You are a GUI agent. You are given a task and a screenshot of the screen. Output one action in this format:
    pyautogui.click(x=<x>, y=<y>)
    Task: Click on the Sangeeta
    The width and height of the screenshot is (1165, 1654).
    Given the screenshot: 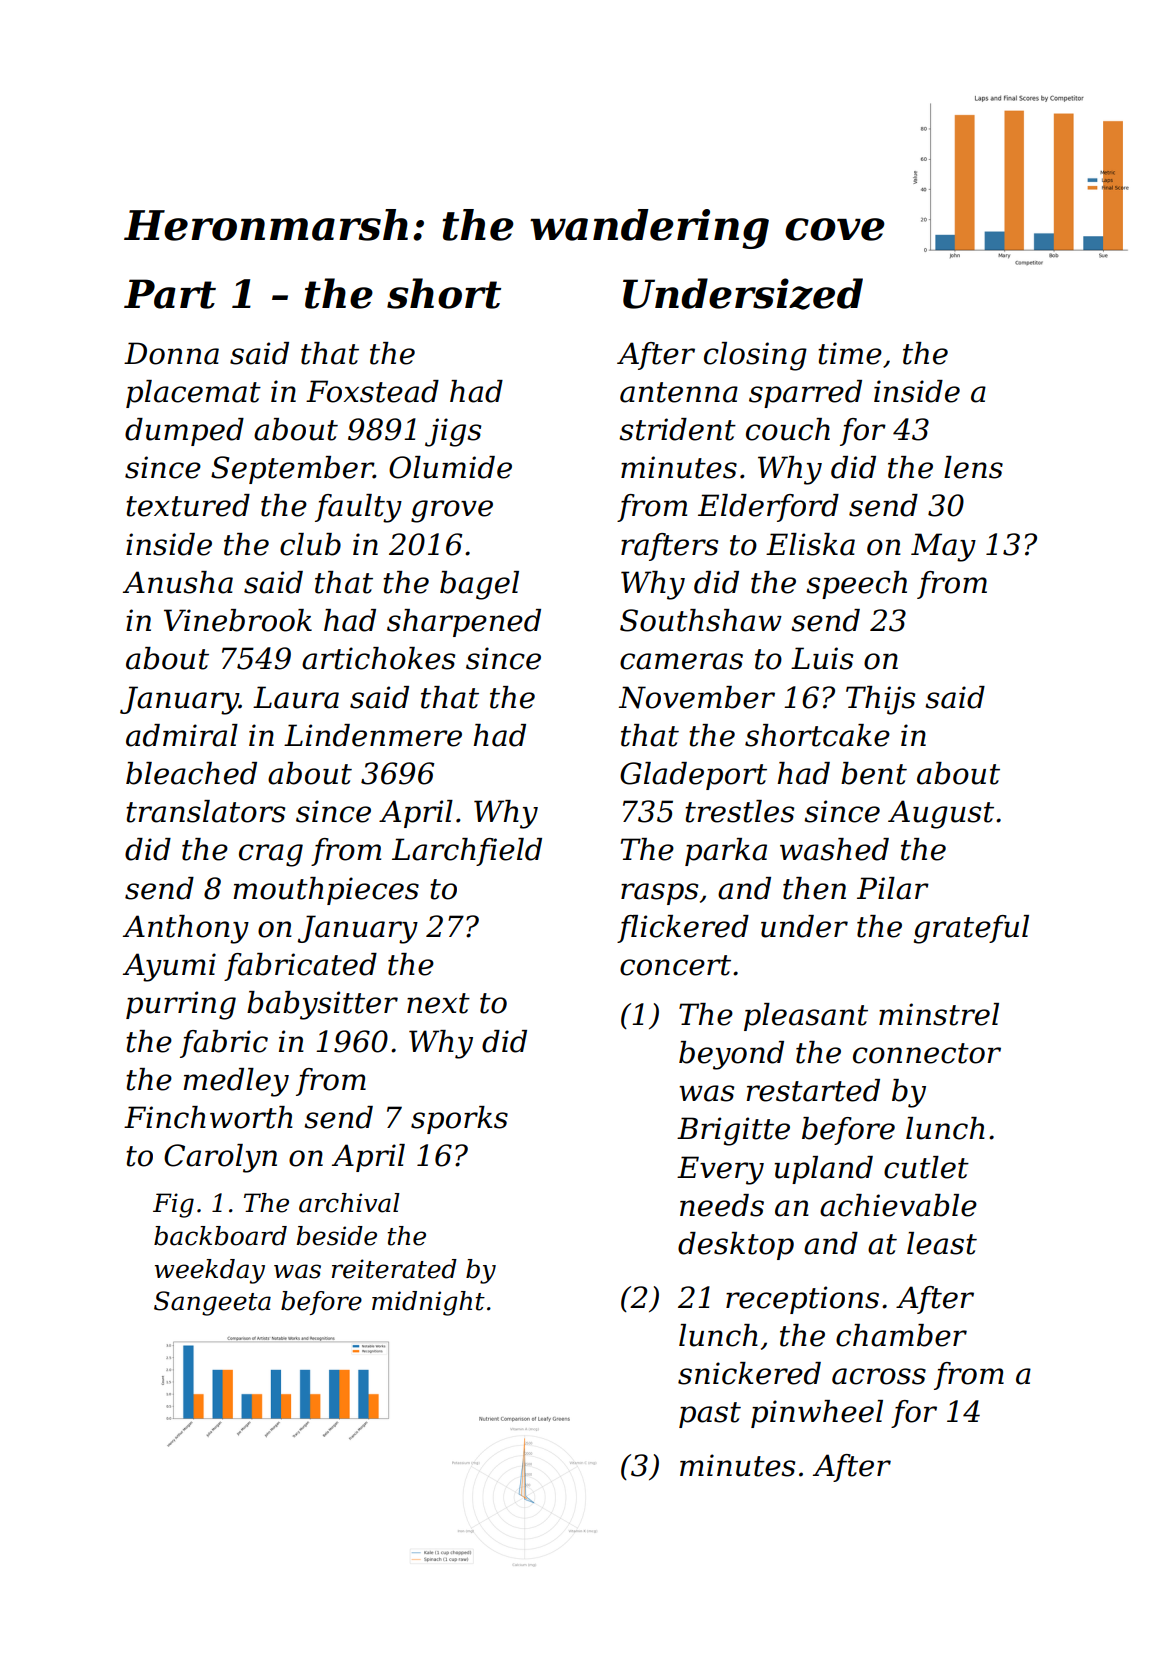 What is the action you would take?
    pyautogui.click(x=212, y=1303)
